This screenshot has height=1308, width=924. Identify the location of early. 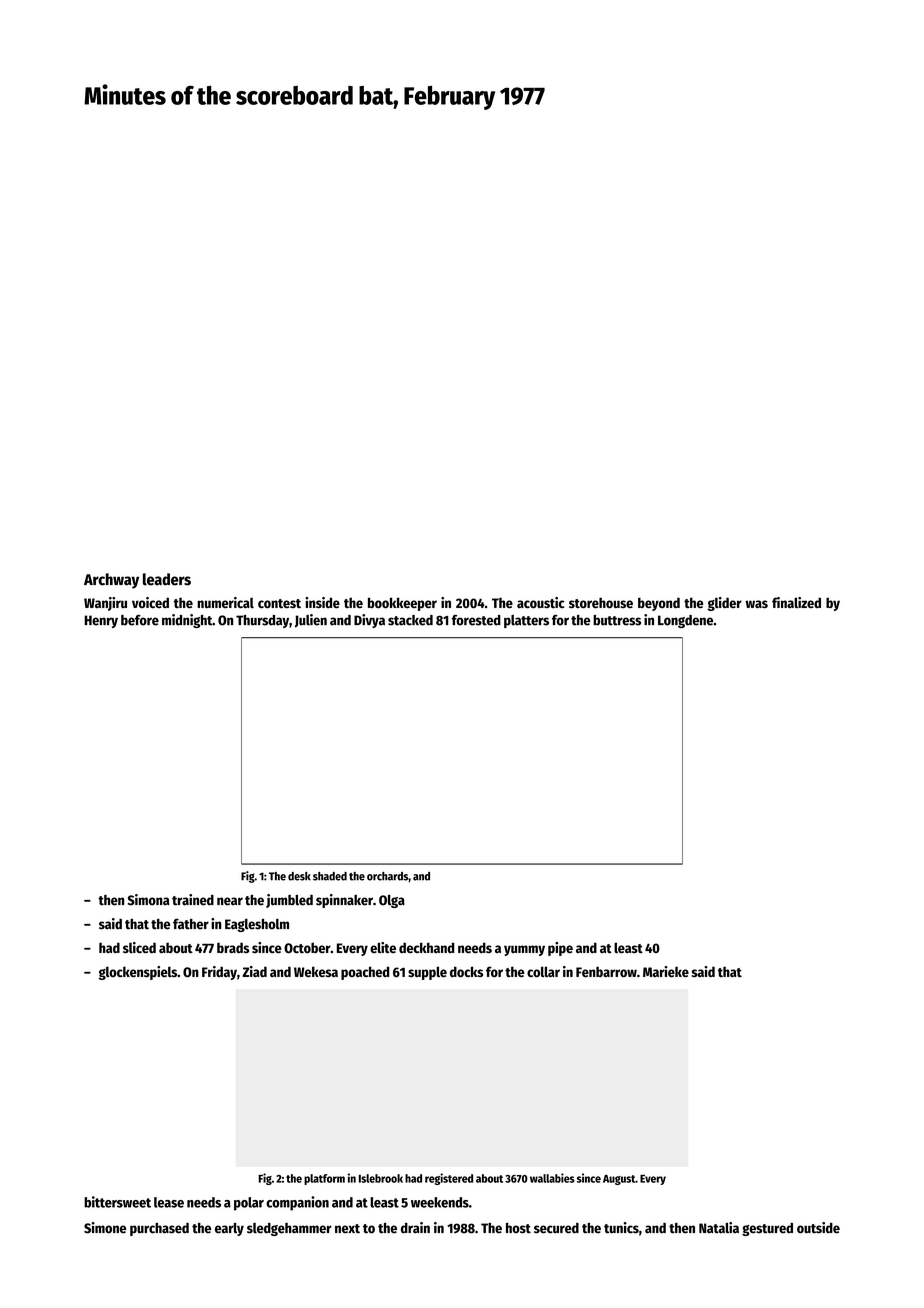
(229, 1229).
